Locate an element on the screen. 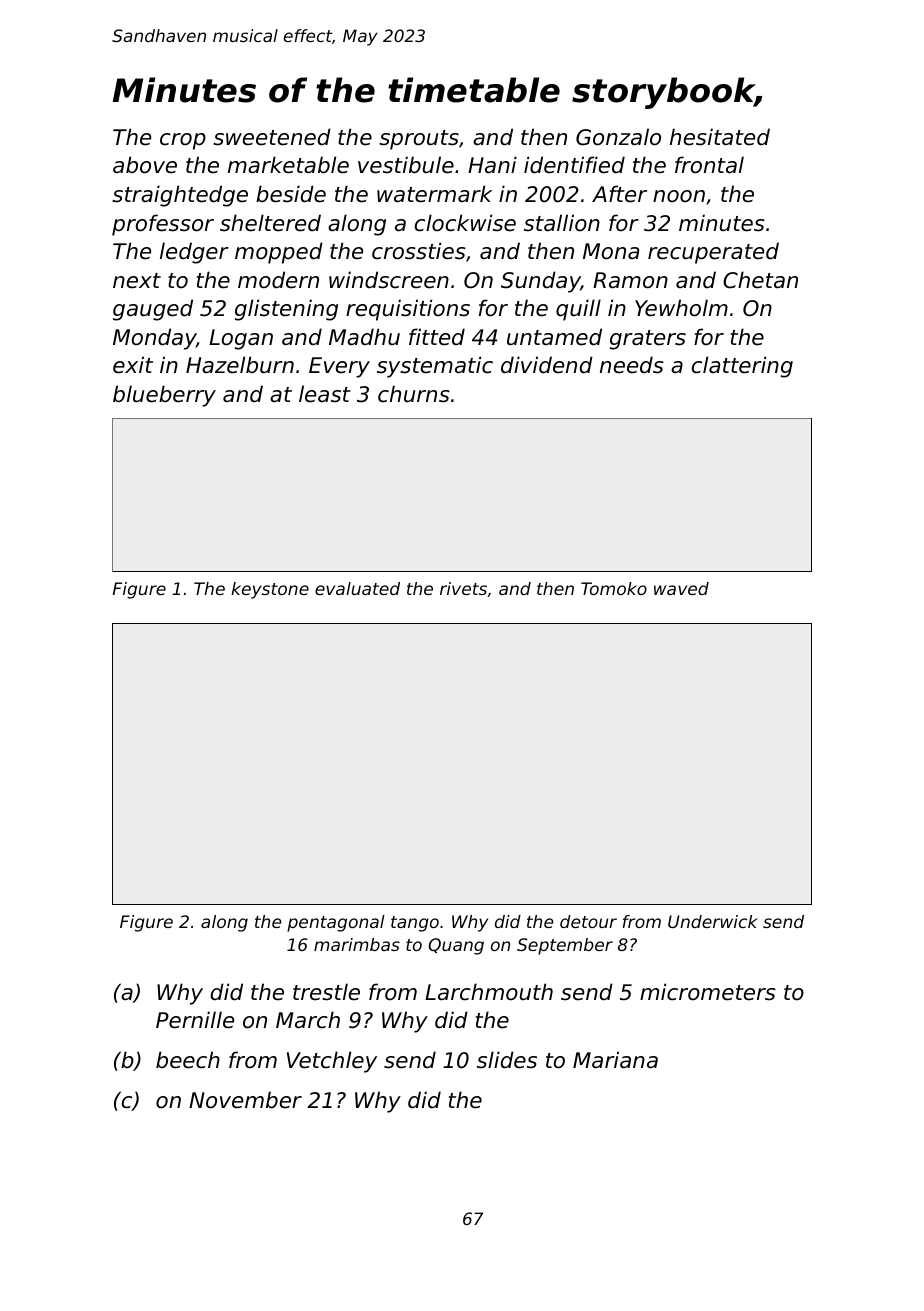 This screenshot has width=924, height=1311. November is located at coordinates (245, 1100).
